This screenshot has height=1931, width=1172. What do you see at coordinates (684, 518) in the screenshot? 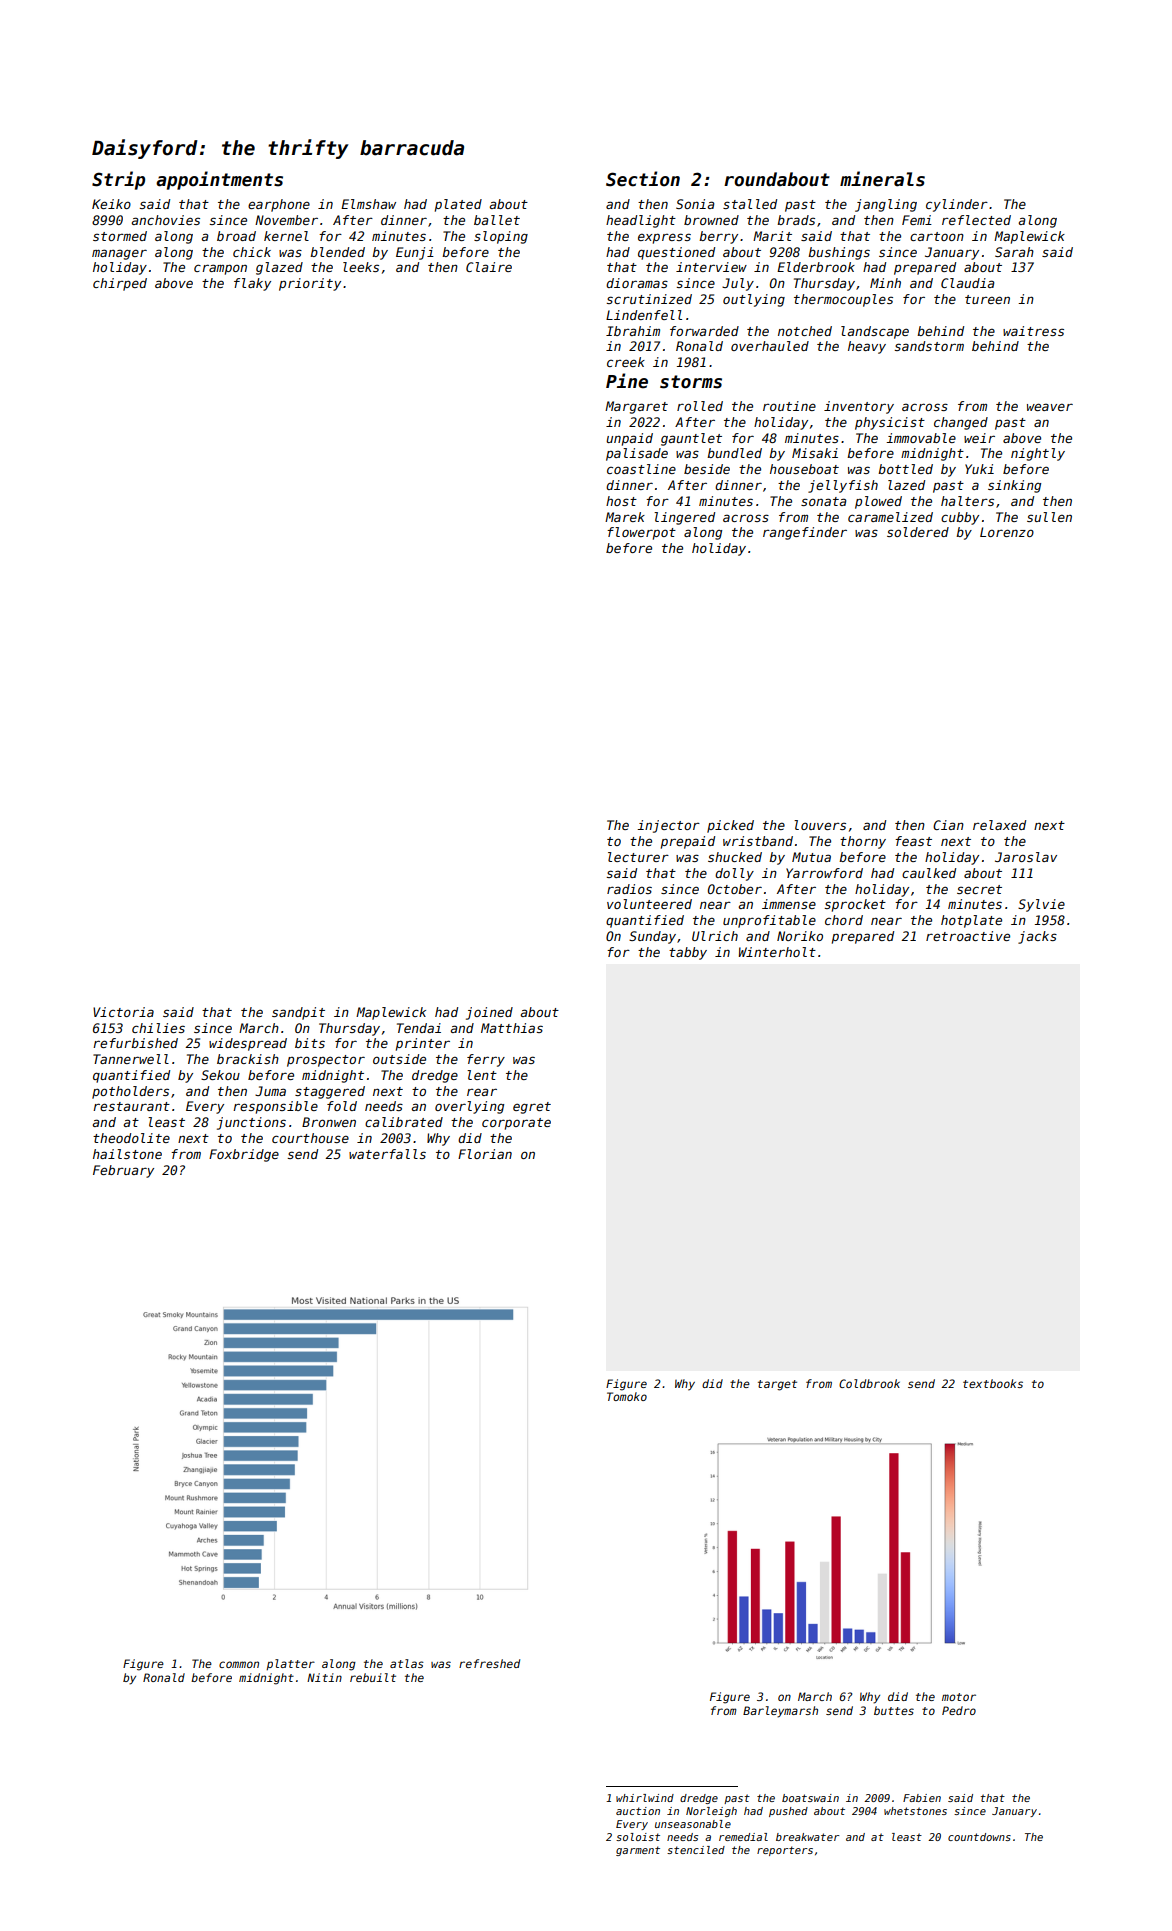
I see `lingered` at bounding box center [684, 518].
